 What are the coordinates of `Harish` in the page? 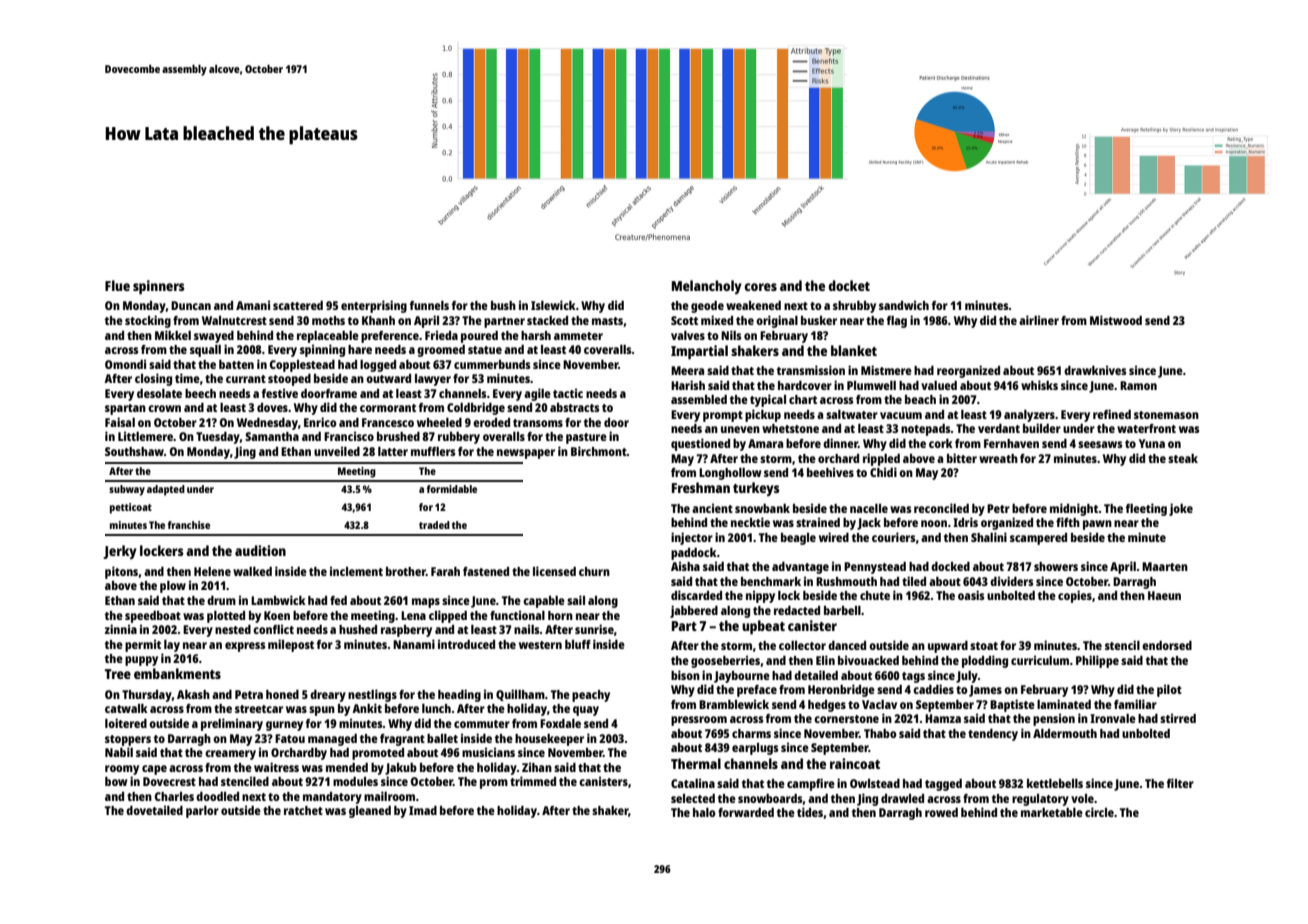 It's located at (688, 385).
